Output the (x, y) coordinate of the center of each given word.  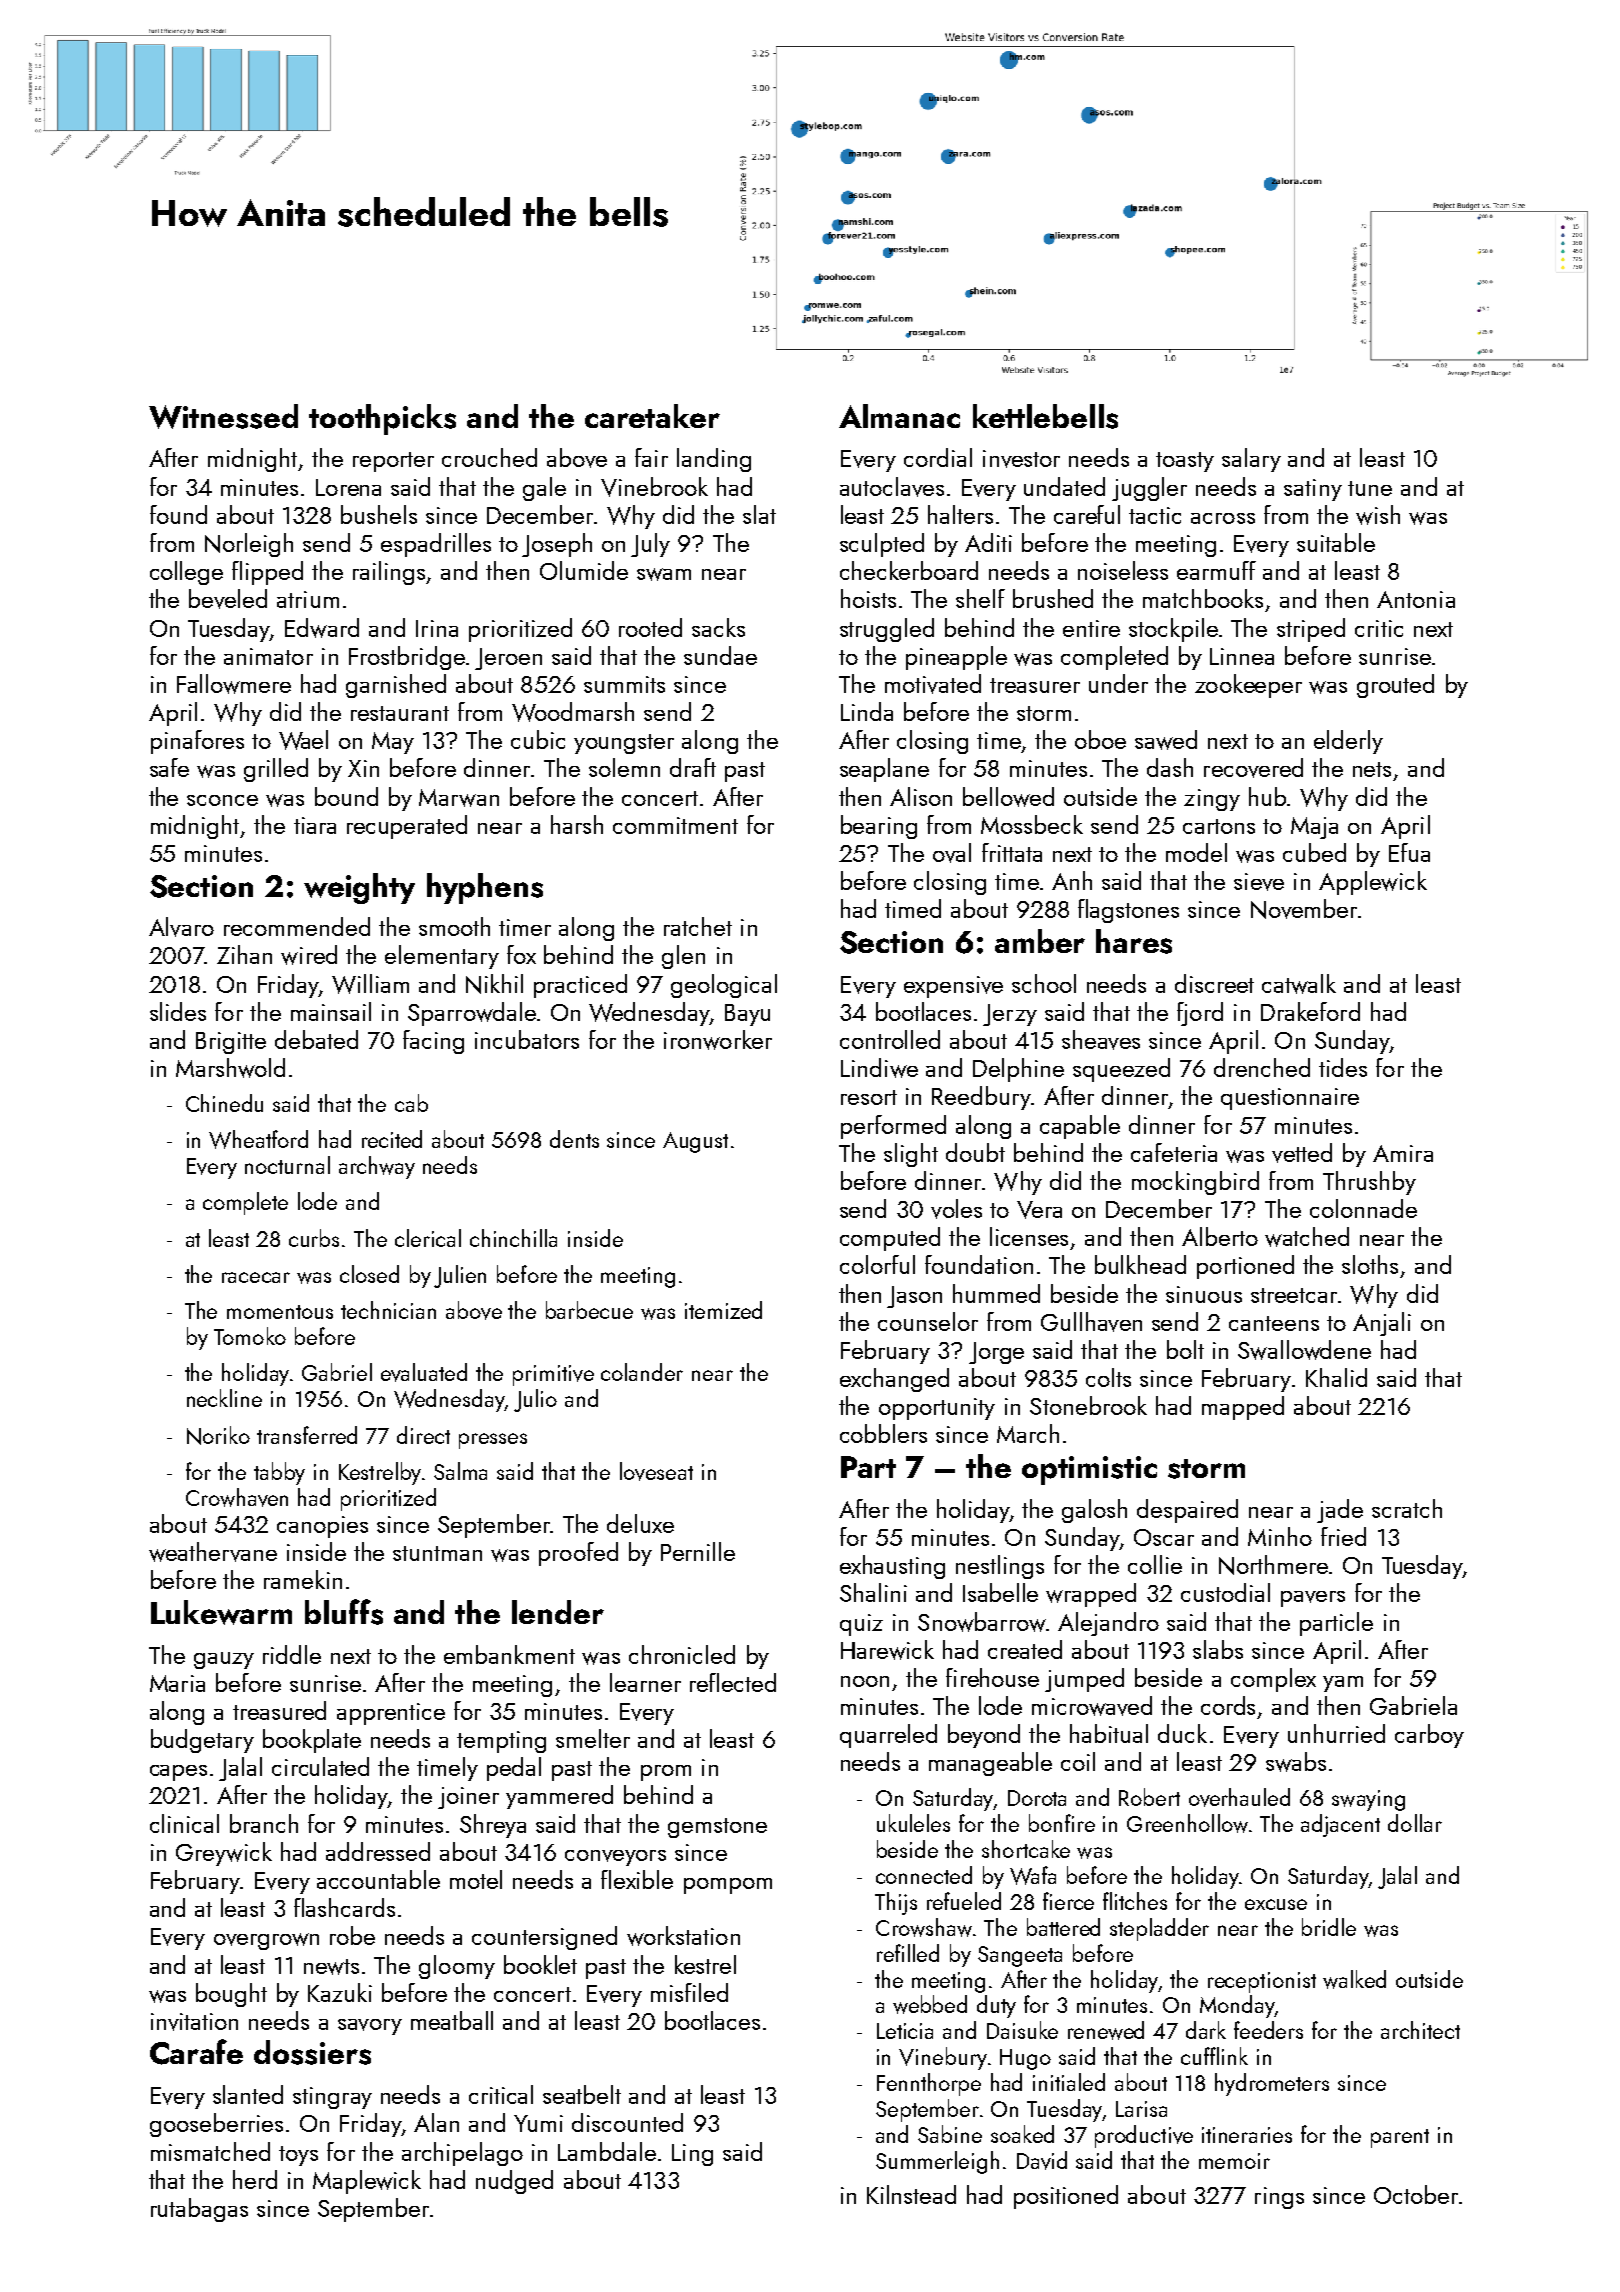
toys (298, 2156)
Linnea (1242, 656)
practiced (580, 986)
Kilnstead (911, 2194)
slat (759, 514)
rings (1279, 2198)
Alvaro (181, 927)
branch (264, 1823)
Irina (437, 628)
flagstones (1128, 911)
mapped (1243, 1408)
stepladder (1159, 1929)
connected (924, 1875)
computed (890, 1239)
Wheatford (258, 1139)
